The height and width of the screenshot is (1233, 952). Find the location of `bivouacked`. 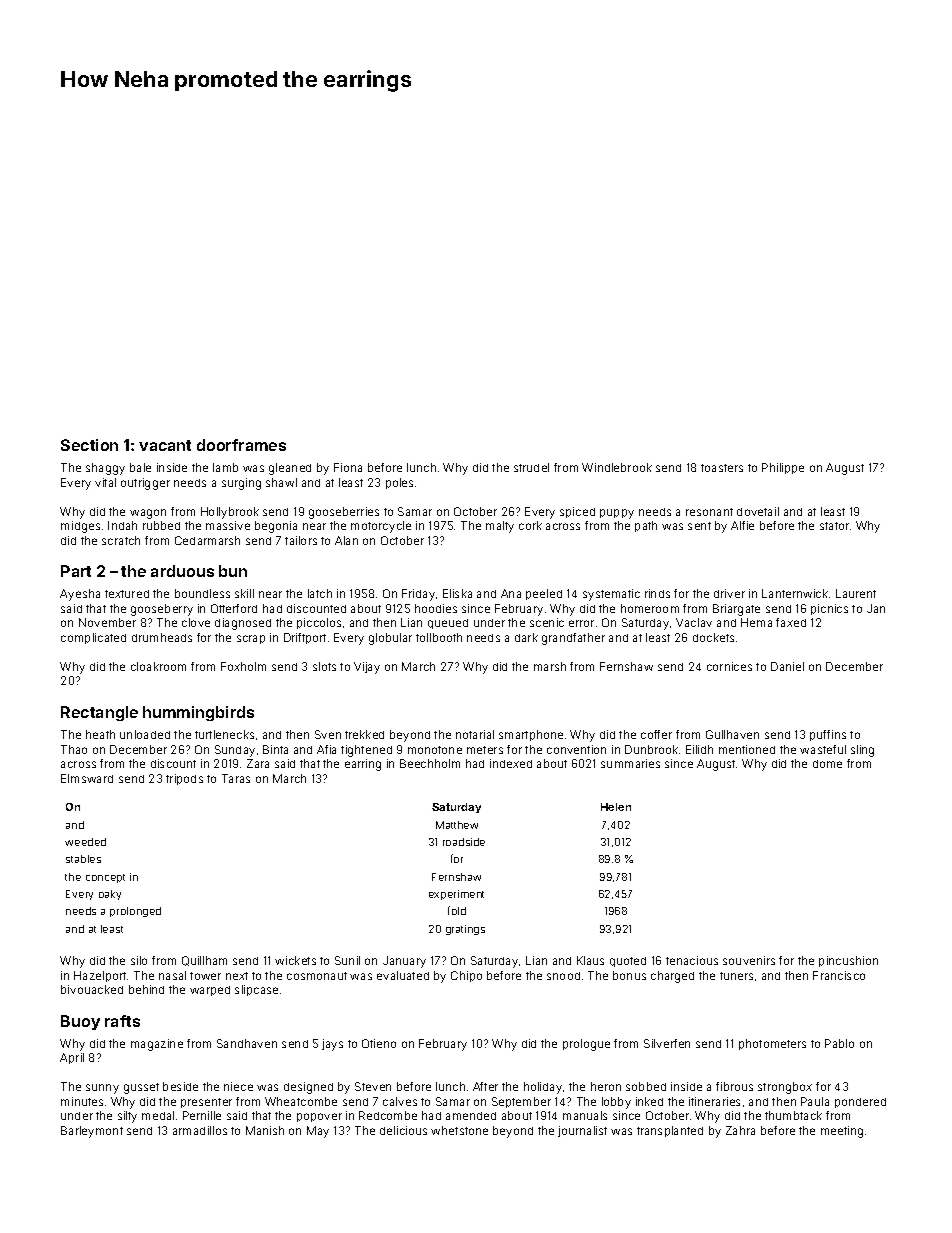

bivouacked is located at coordinates (92, 989).
